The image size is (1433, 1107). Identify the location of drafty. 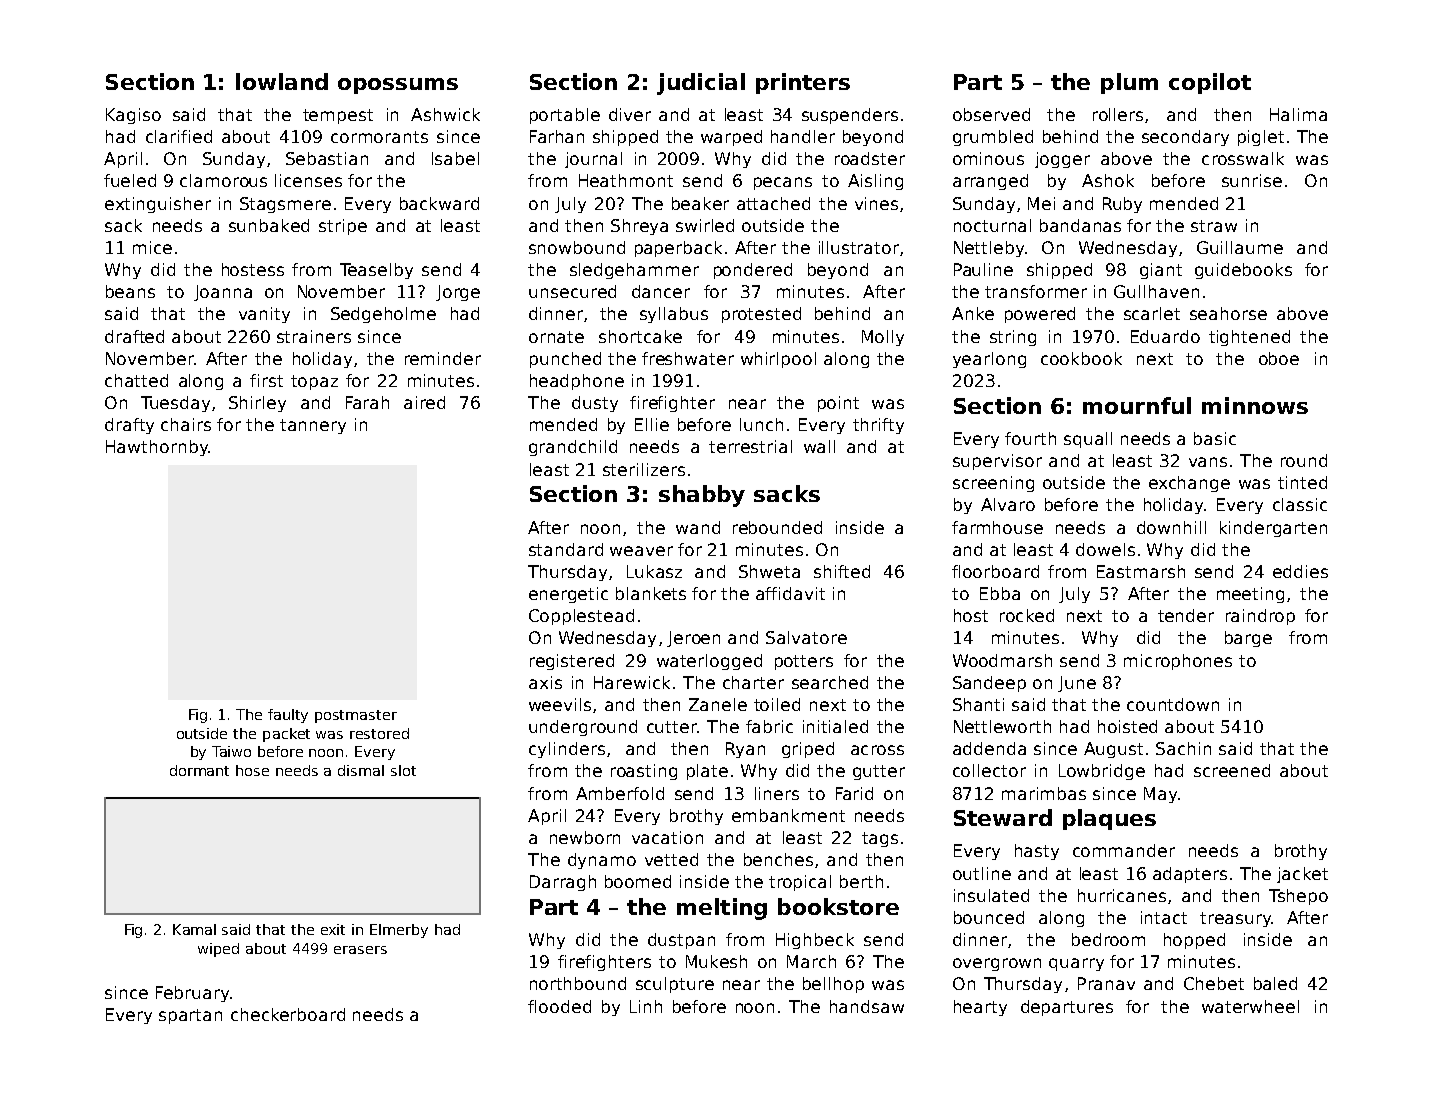
(129, 426).
